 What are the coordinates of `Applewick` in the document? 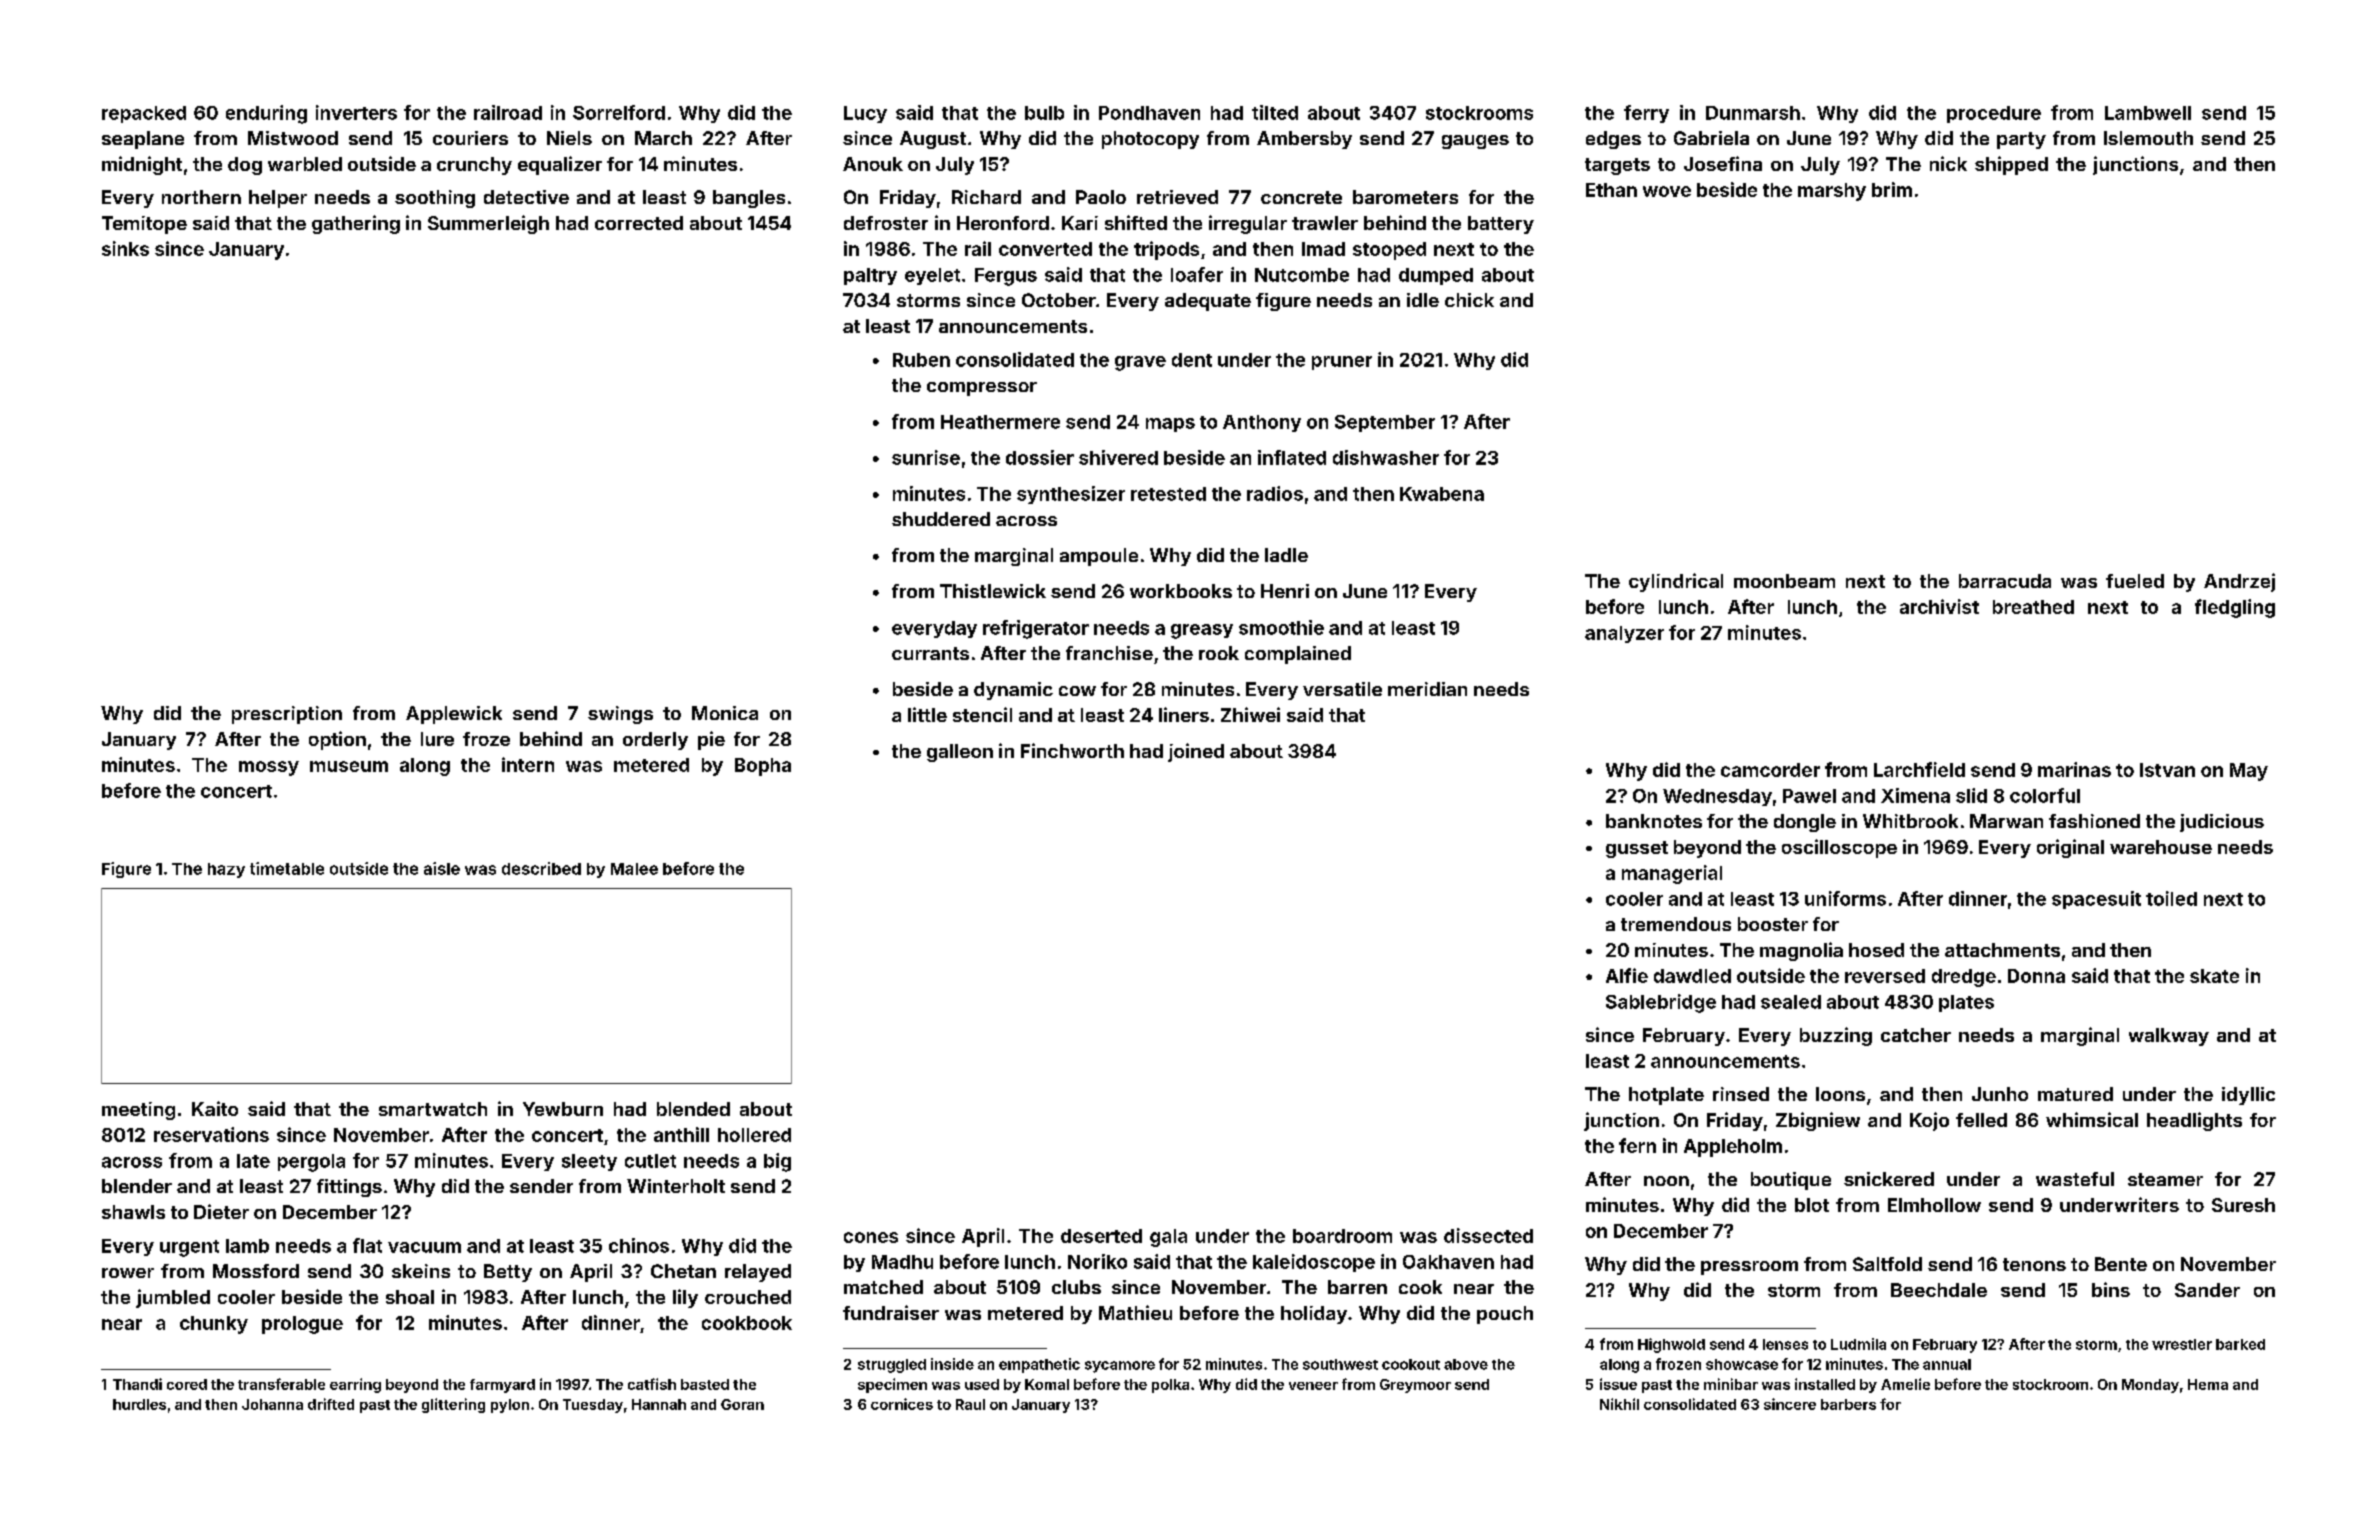 It's located at (454, 715).
